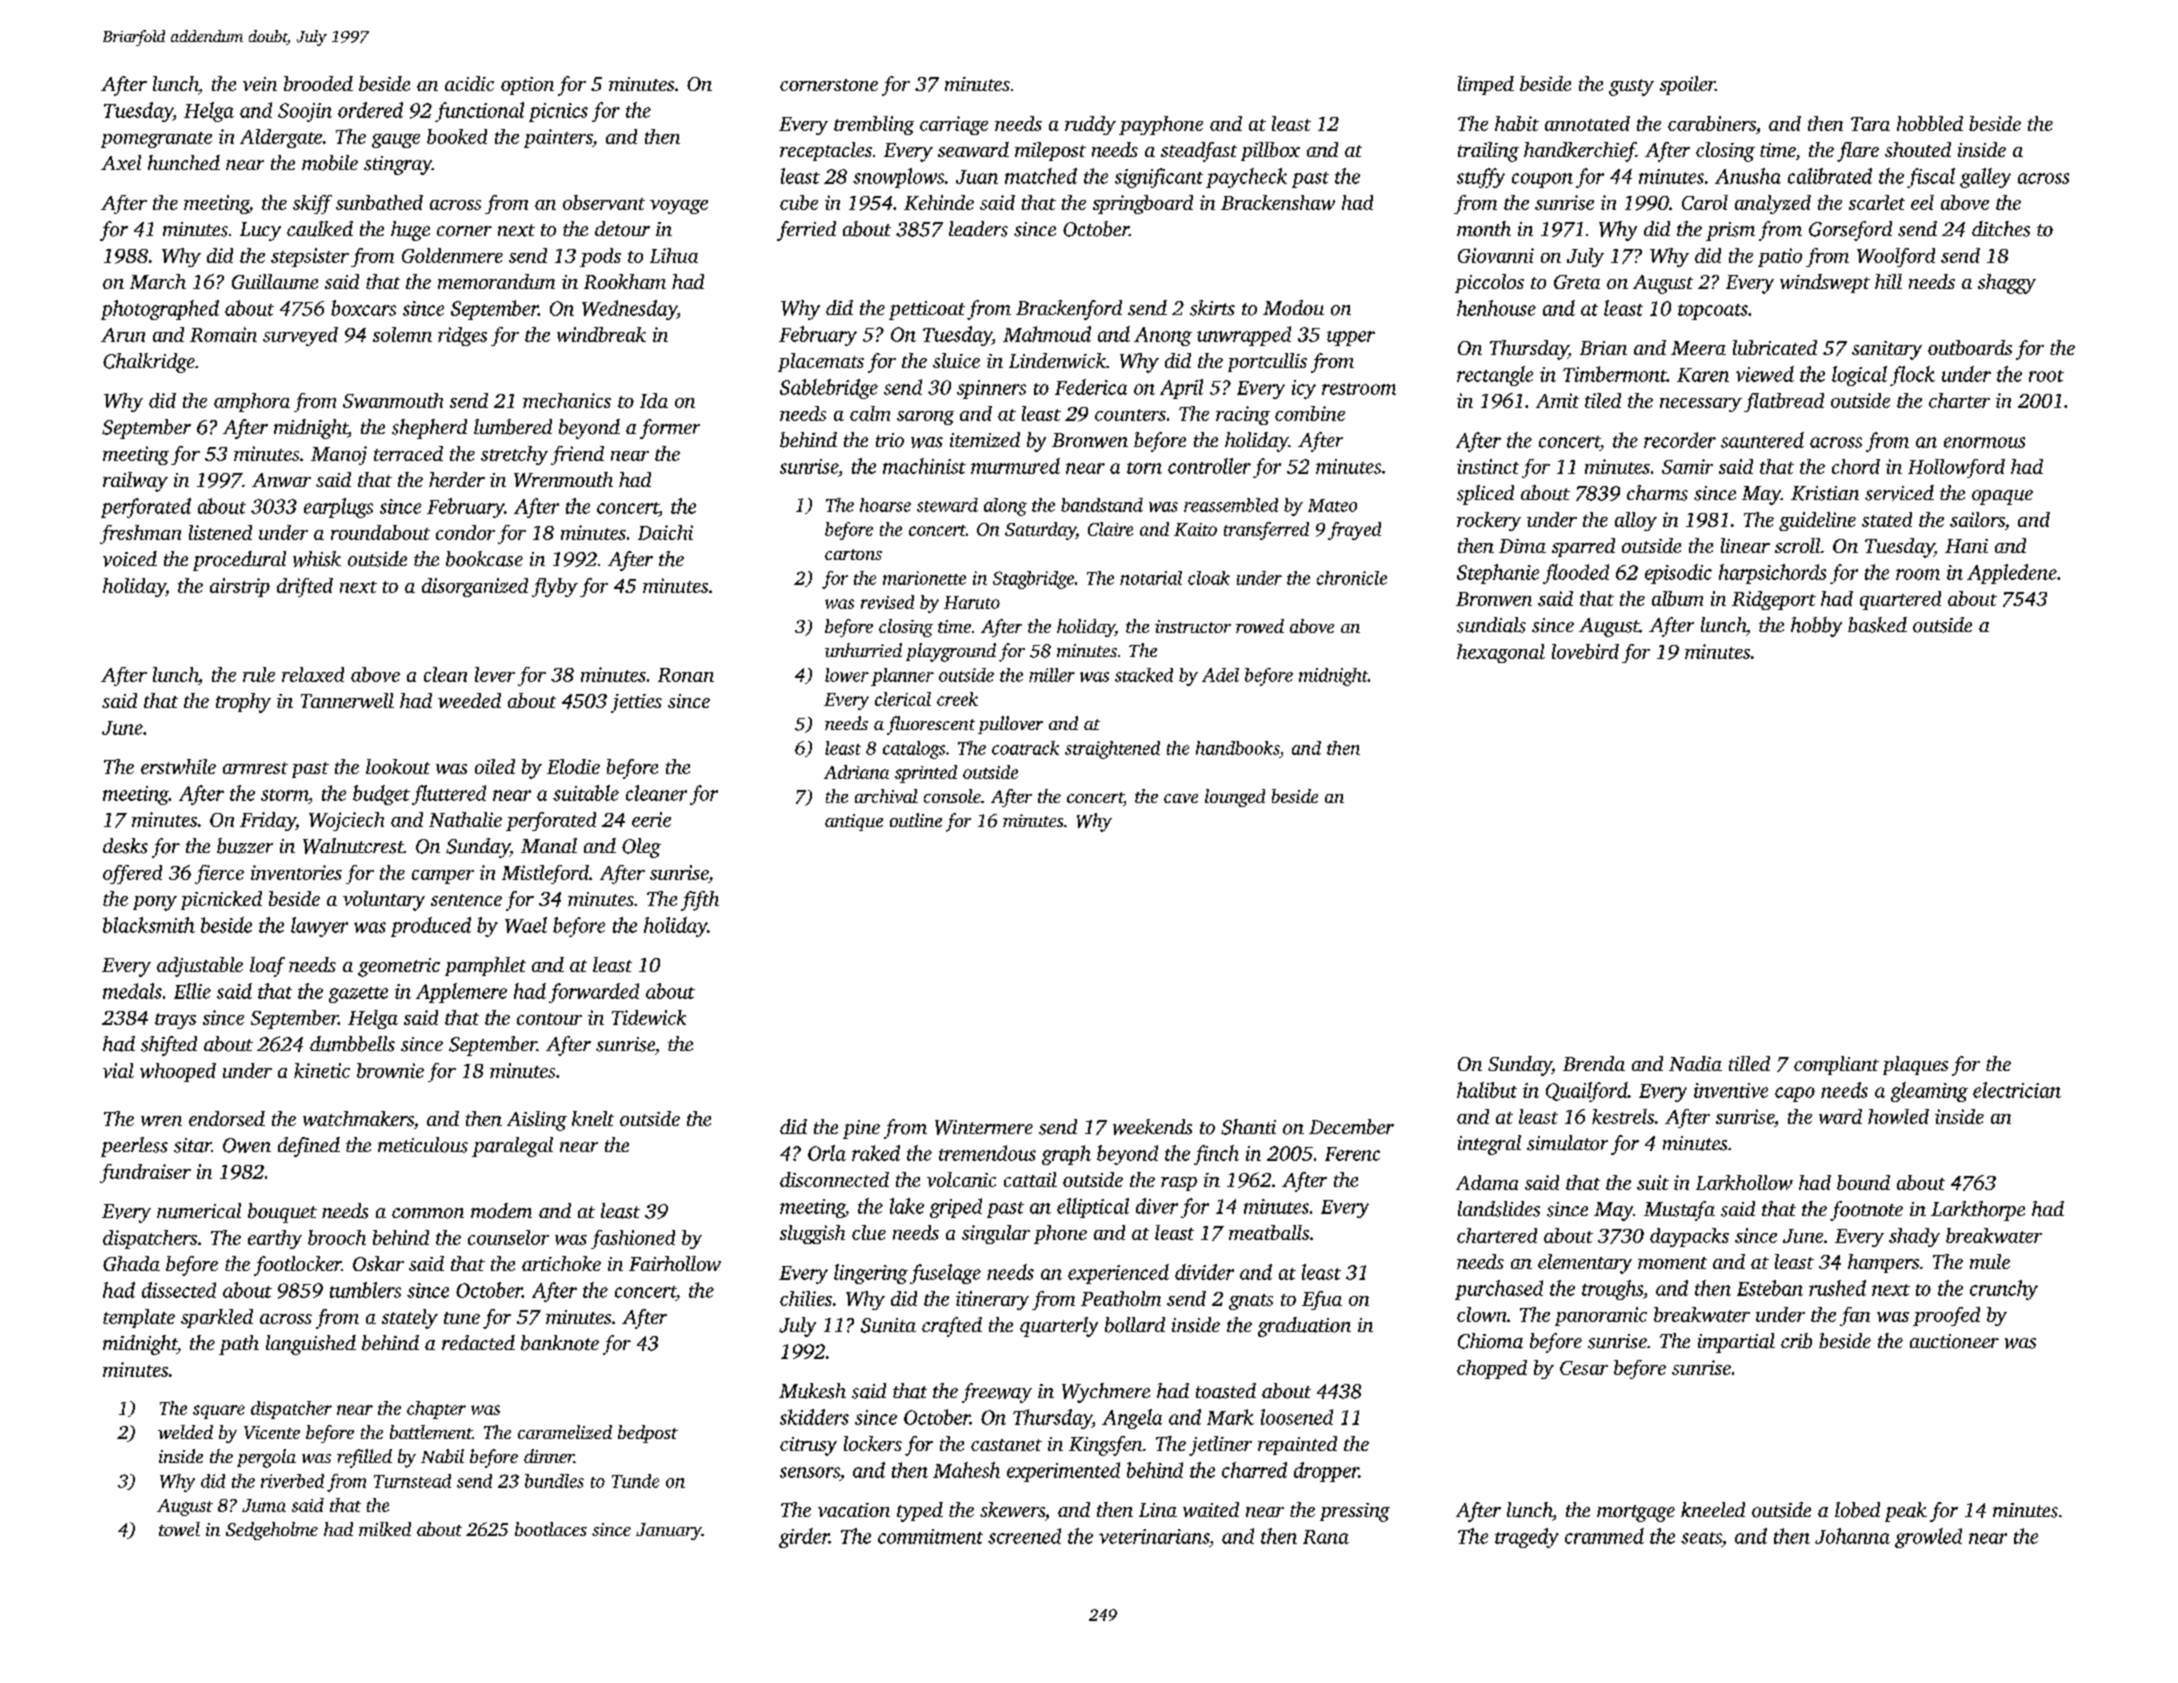  I want to click on square, so click(219, 1412).
